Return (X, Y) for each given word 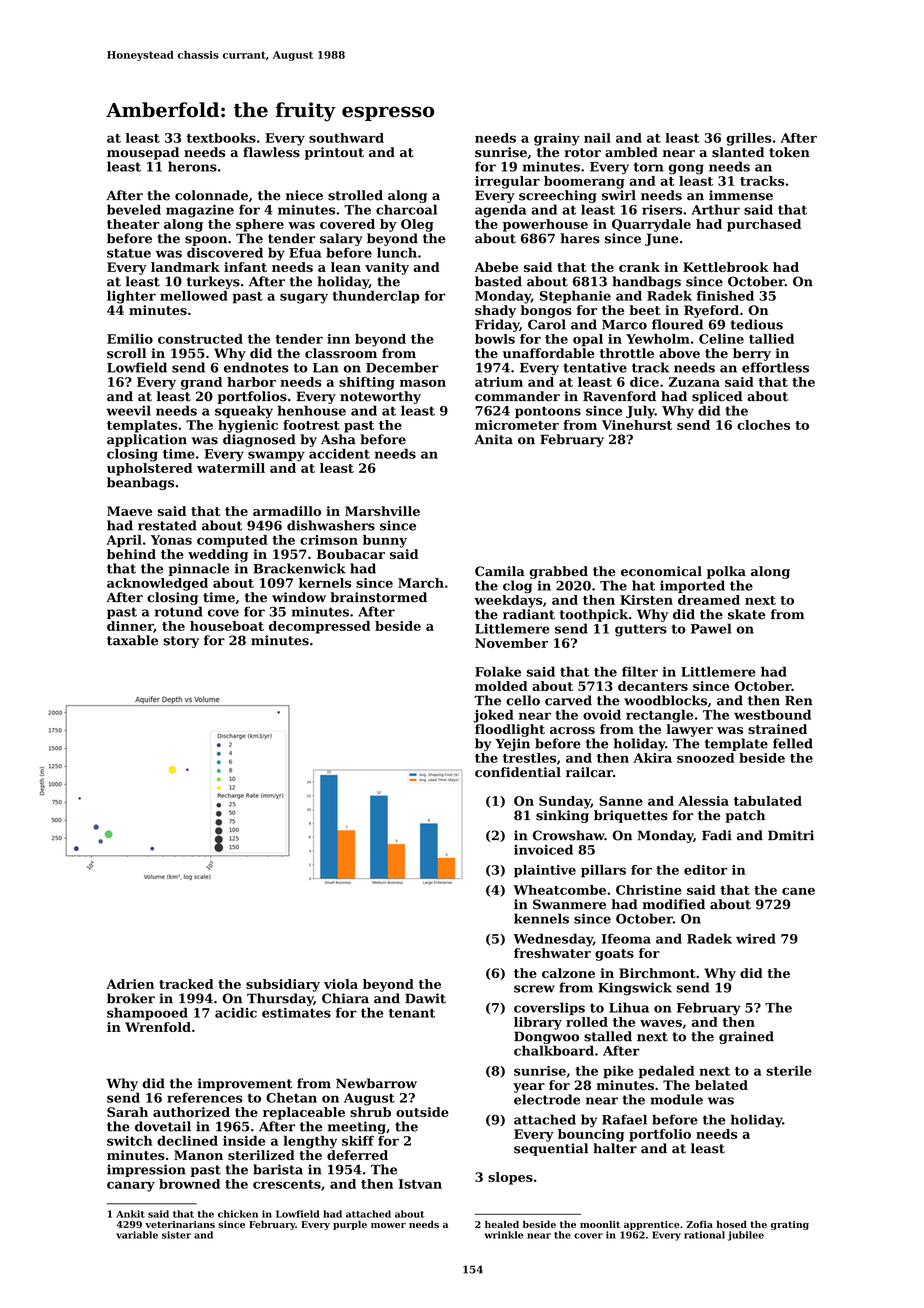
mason (423, 383)
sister (176, 1235)
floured (677, 324)
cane (798, 891)
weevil (128, 410)
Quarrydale (651, 225)
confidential (518, 772)
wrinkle (504, 1235)
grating (790, 1225)
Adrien (130, 984)
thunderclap (376, 297)
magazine (200, 211)
